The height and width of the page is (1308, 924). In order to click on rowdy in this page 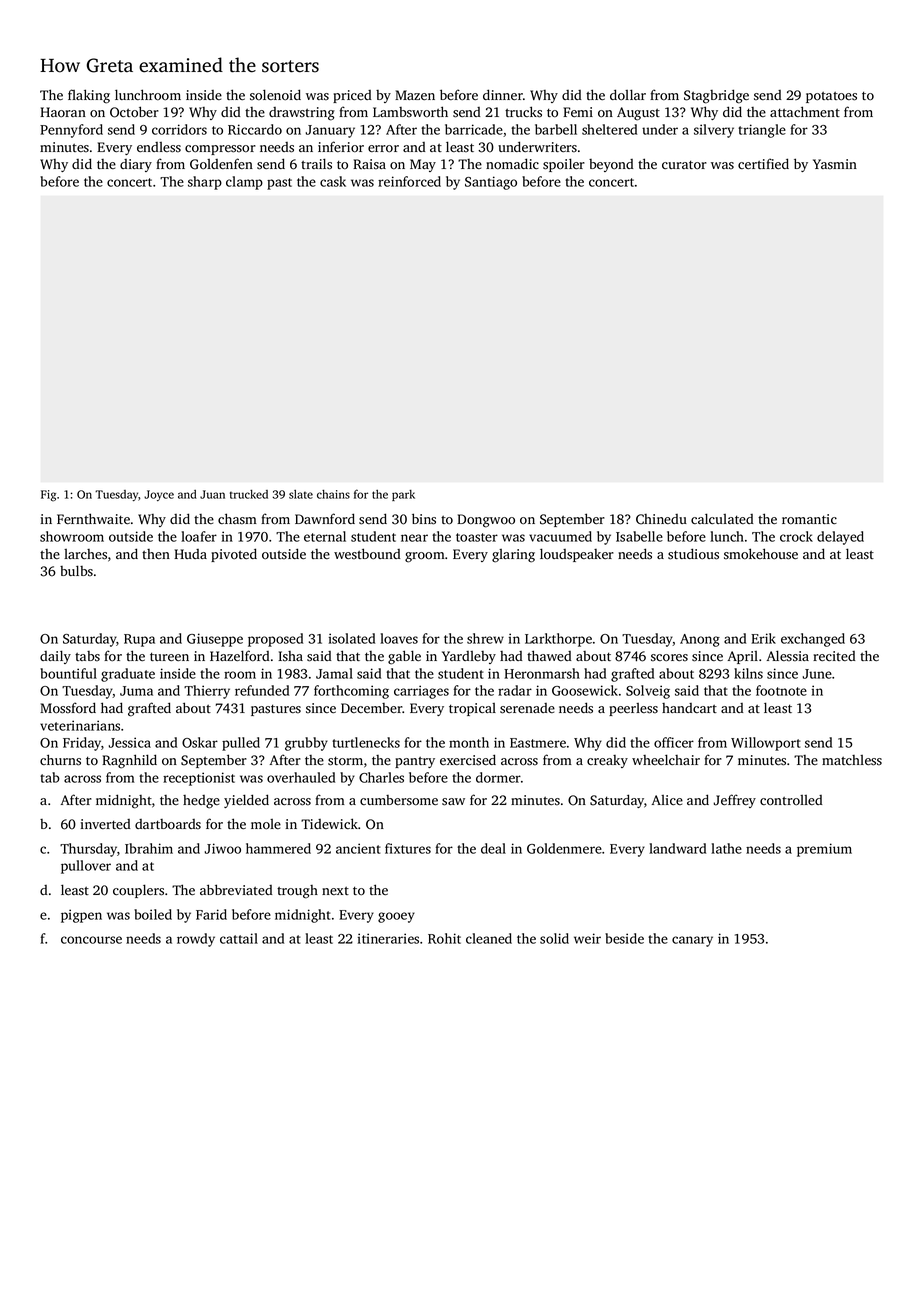, I will do `click(196, 940)`.
